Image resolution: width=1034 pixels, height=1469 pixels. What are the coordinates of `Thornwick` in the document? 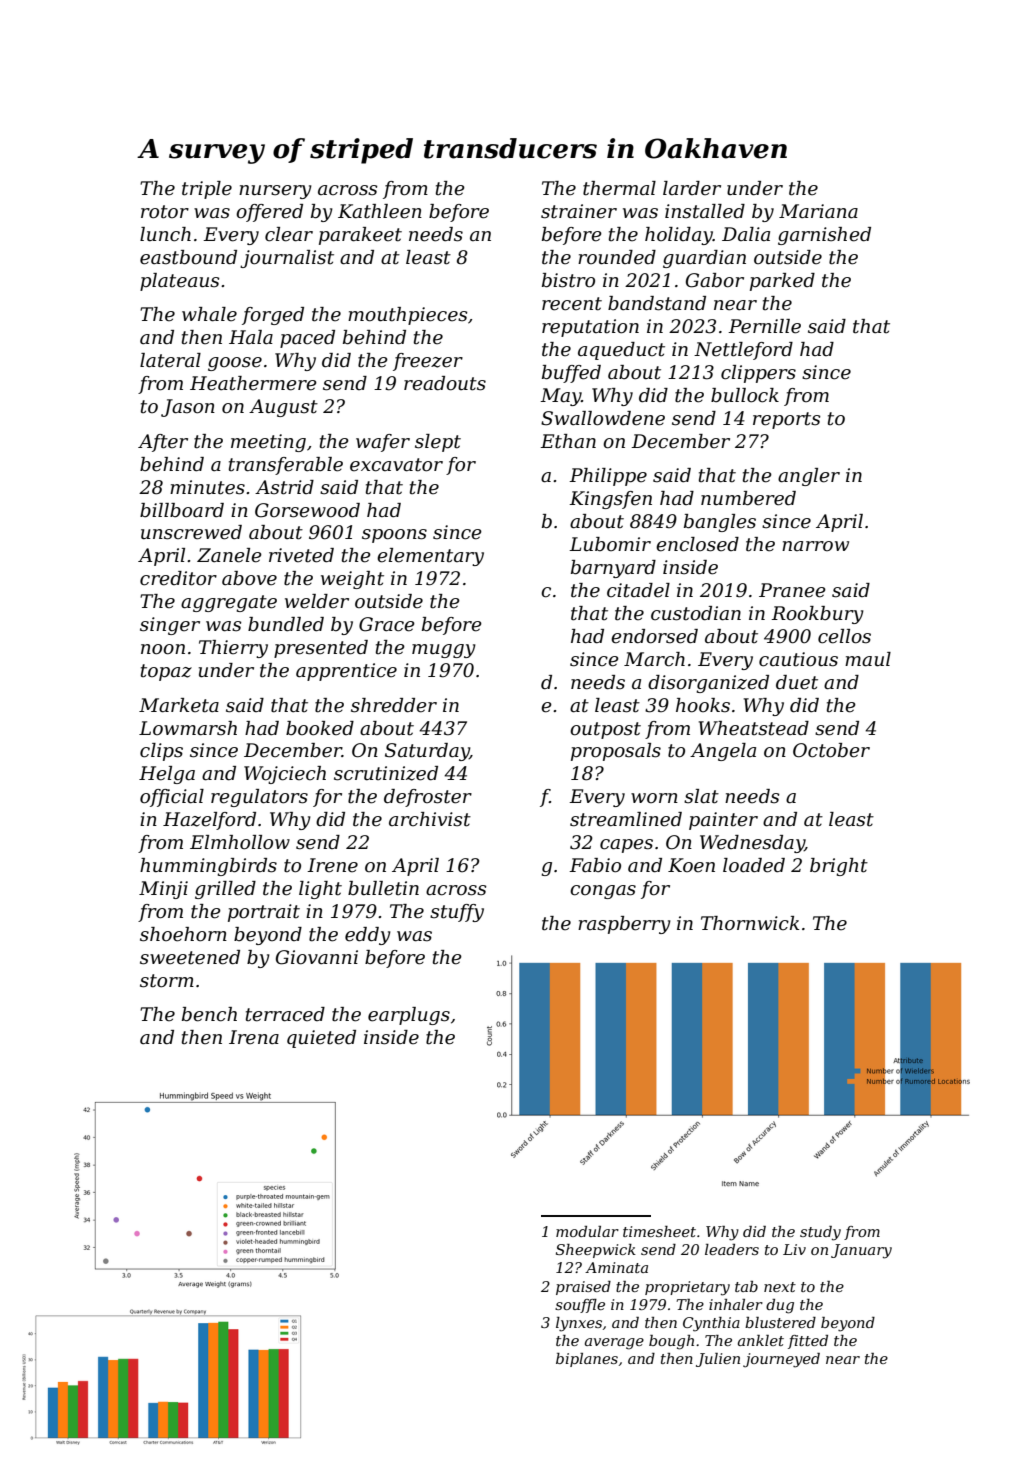 It's located at (750, 923).
